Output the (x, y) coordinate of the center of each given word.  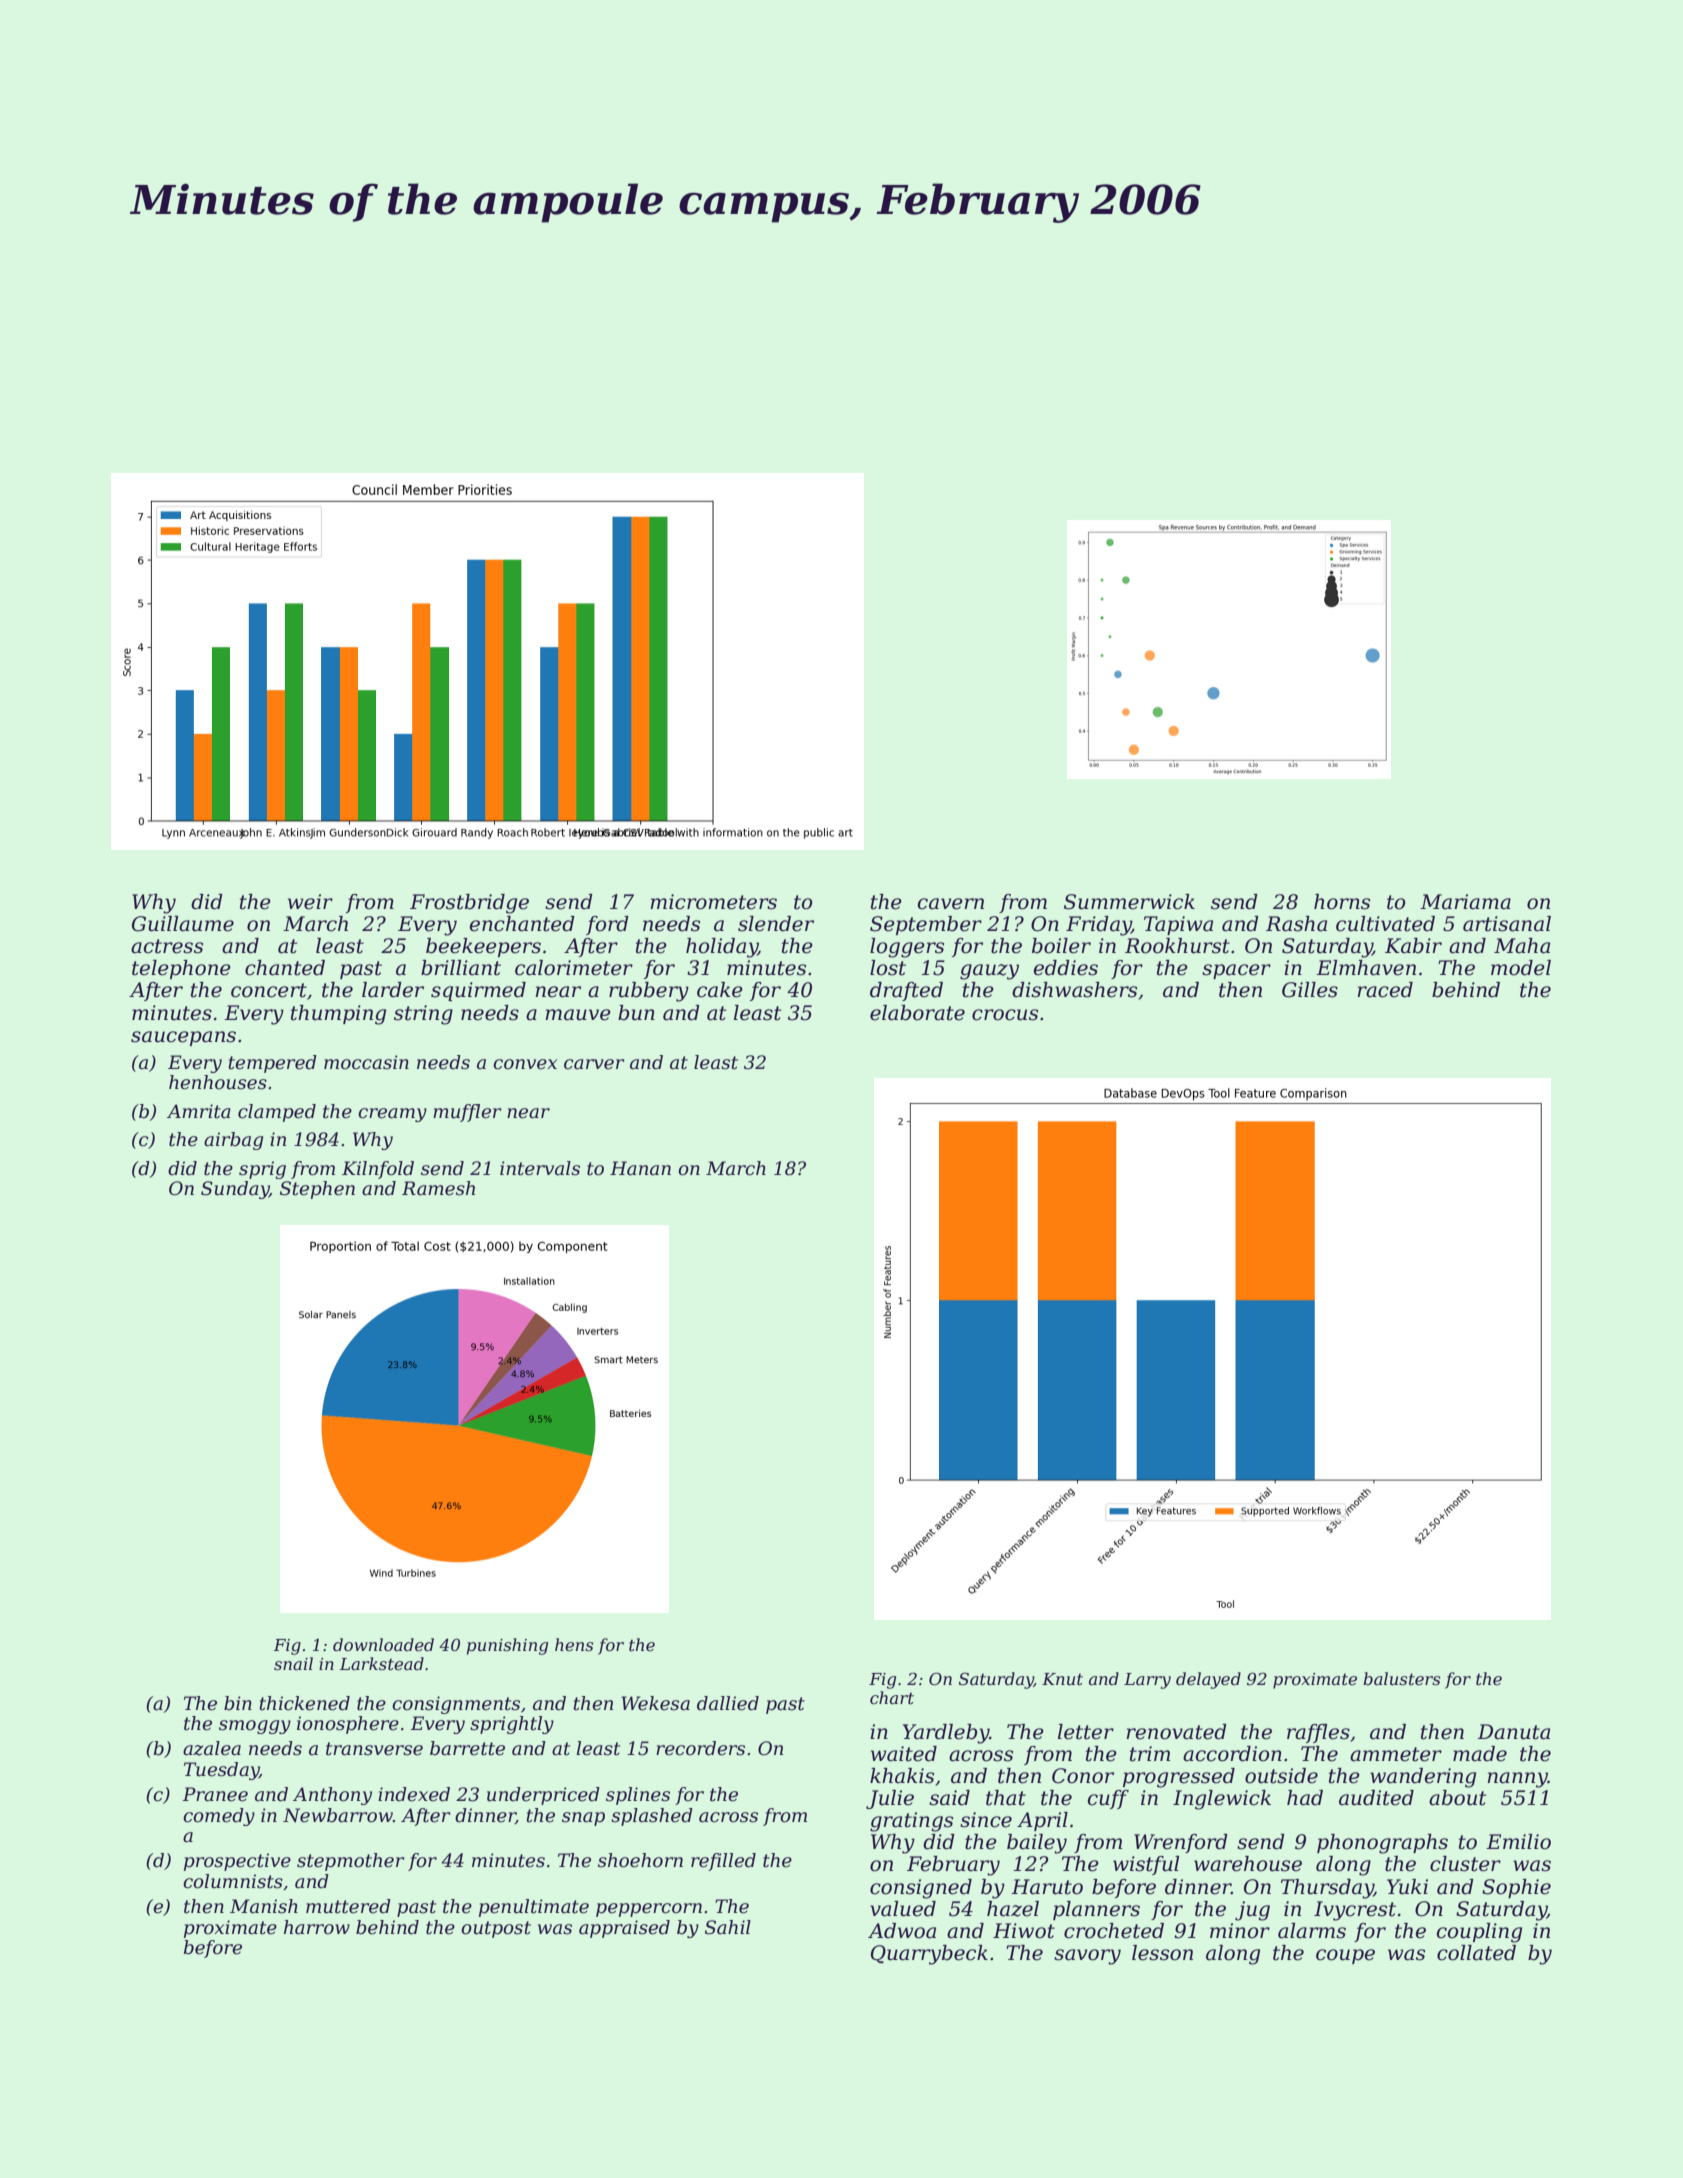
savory (1087, 1957)
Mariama (1465, 902)
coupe (1345, 1956)
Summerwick (1129, 902)
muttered (348, 1906)
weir (310, 902)
